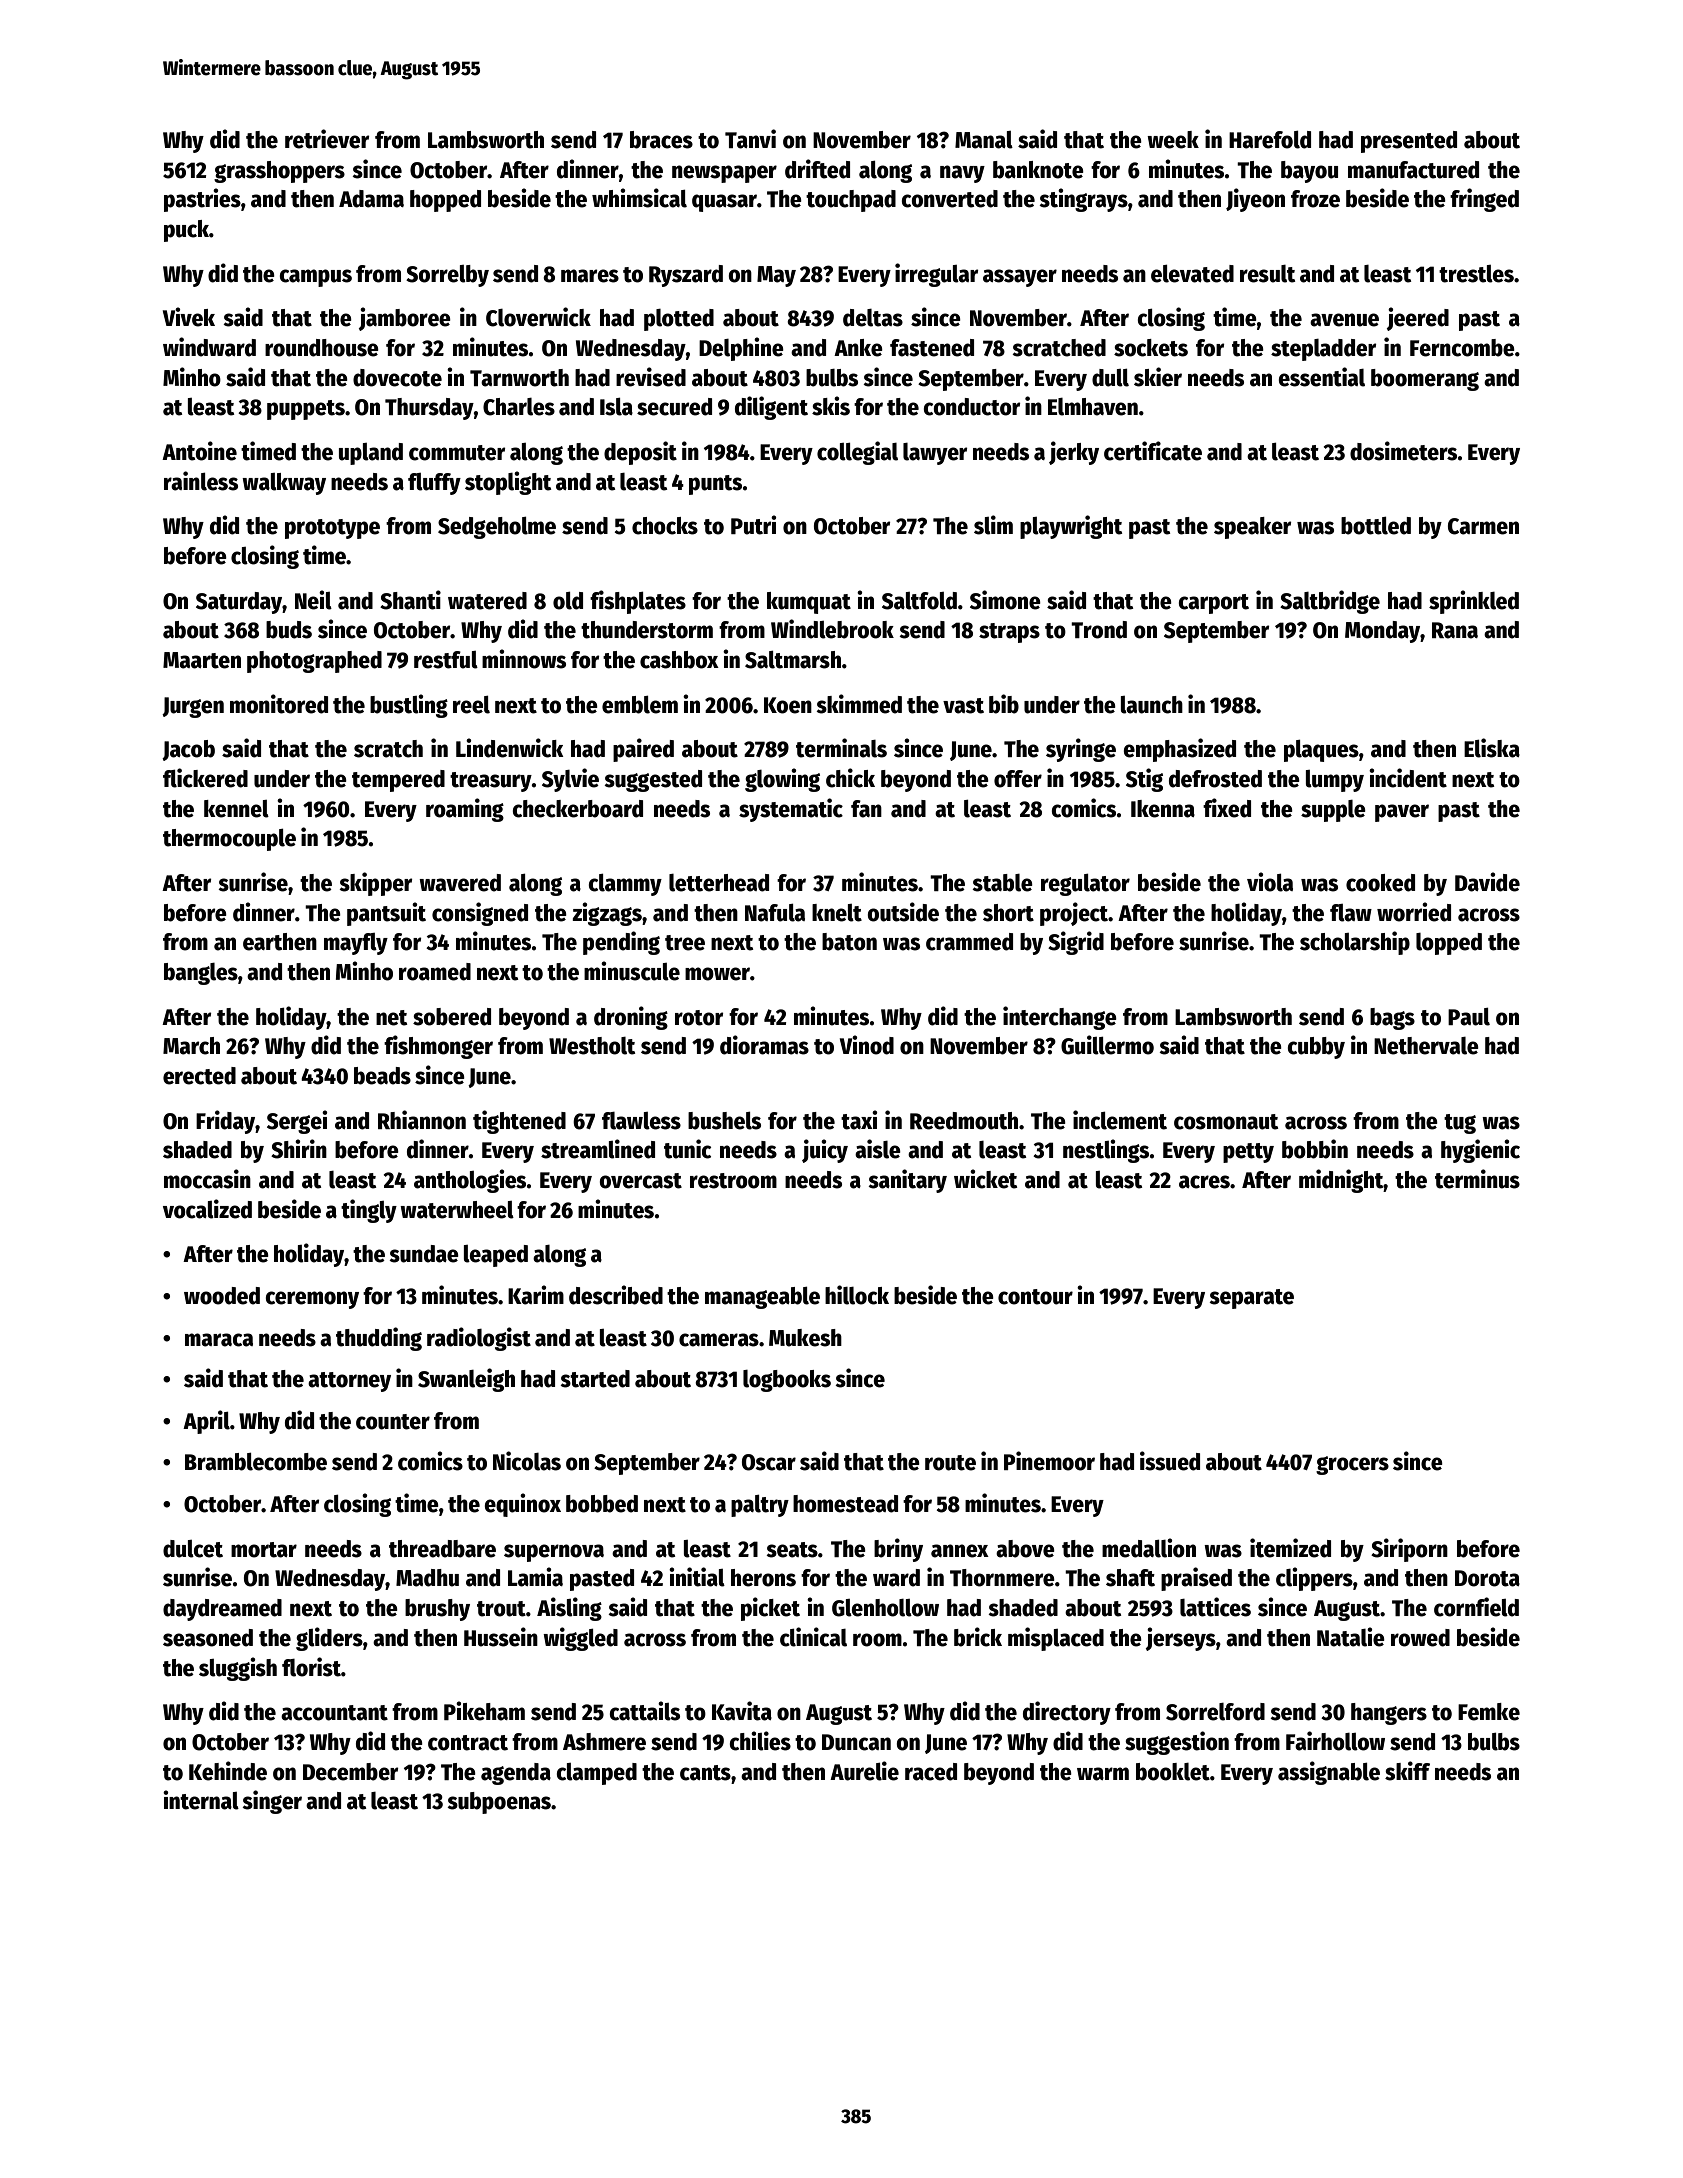 This page has height=2178, width=1683. Describe the element at coordinates (1173, 140) in the page. I see `week` at that location.
